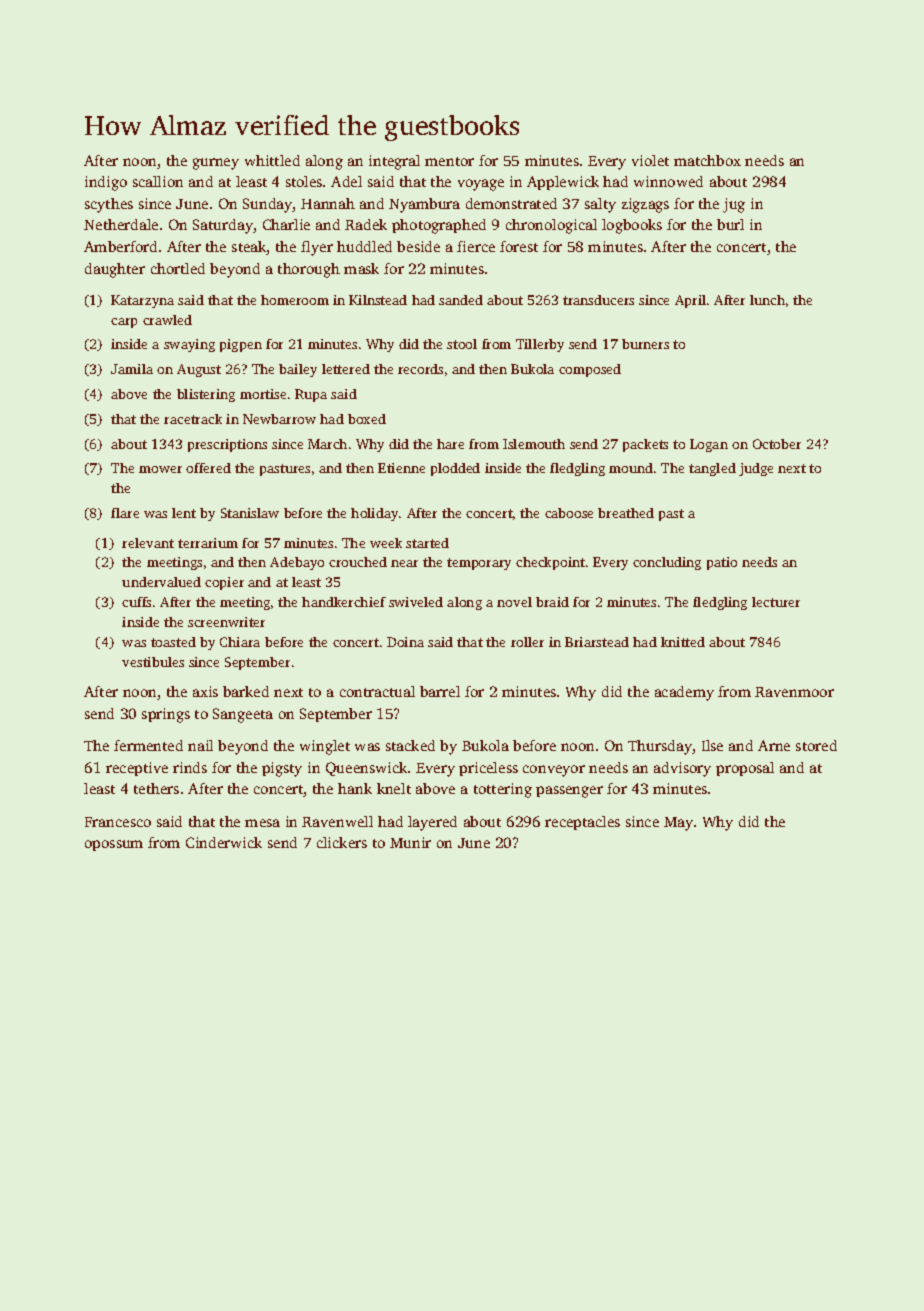  I want to click on Ravenmoor, so click(794, 692).
